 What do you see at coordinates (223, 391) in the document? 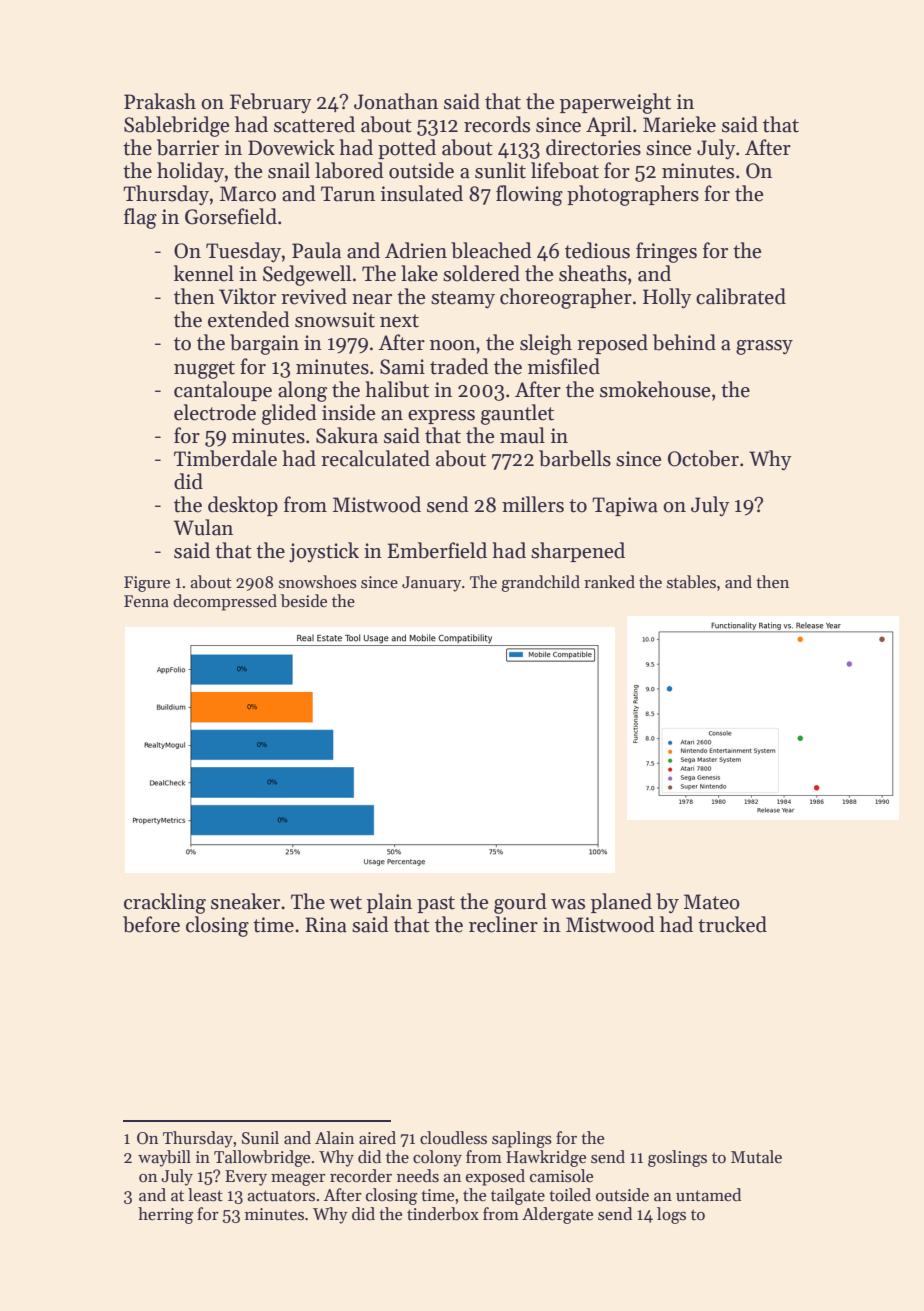
I see `cantaloupe` at bounding box center [223, 391].
